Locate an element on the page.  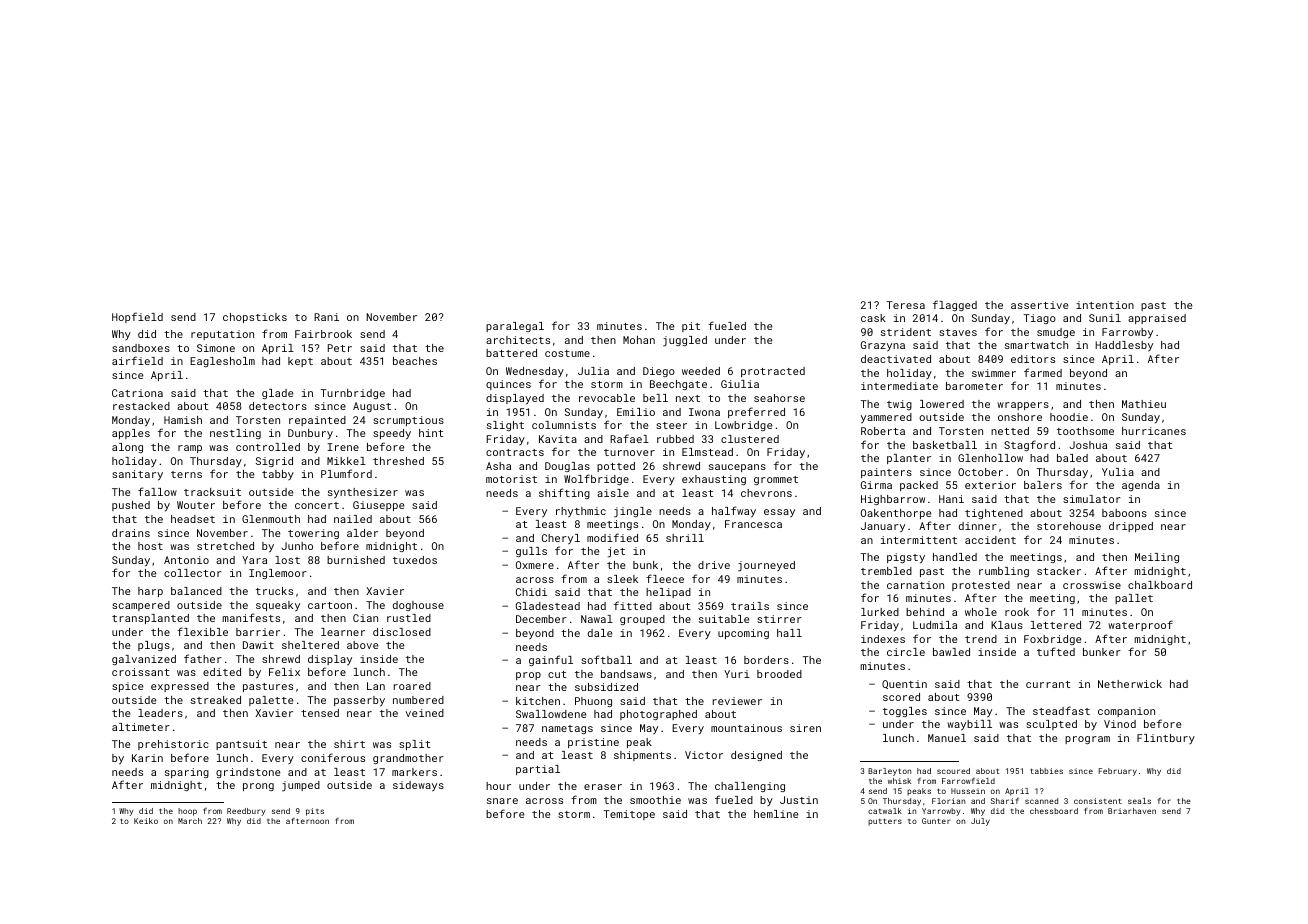
Manuel is located at coordinates (947, 738).
